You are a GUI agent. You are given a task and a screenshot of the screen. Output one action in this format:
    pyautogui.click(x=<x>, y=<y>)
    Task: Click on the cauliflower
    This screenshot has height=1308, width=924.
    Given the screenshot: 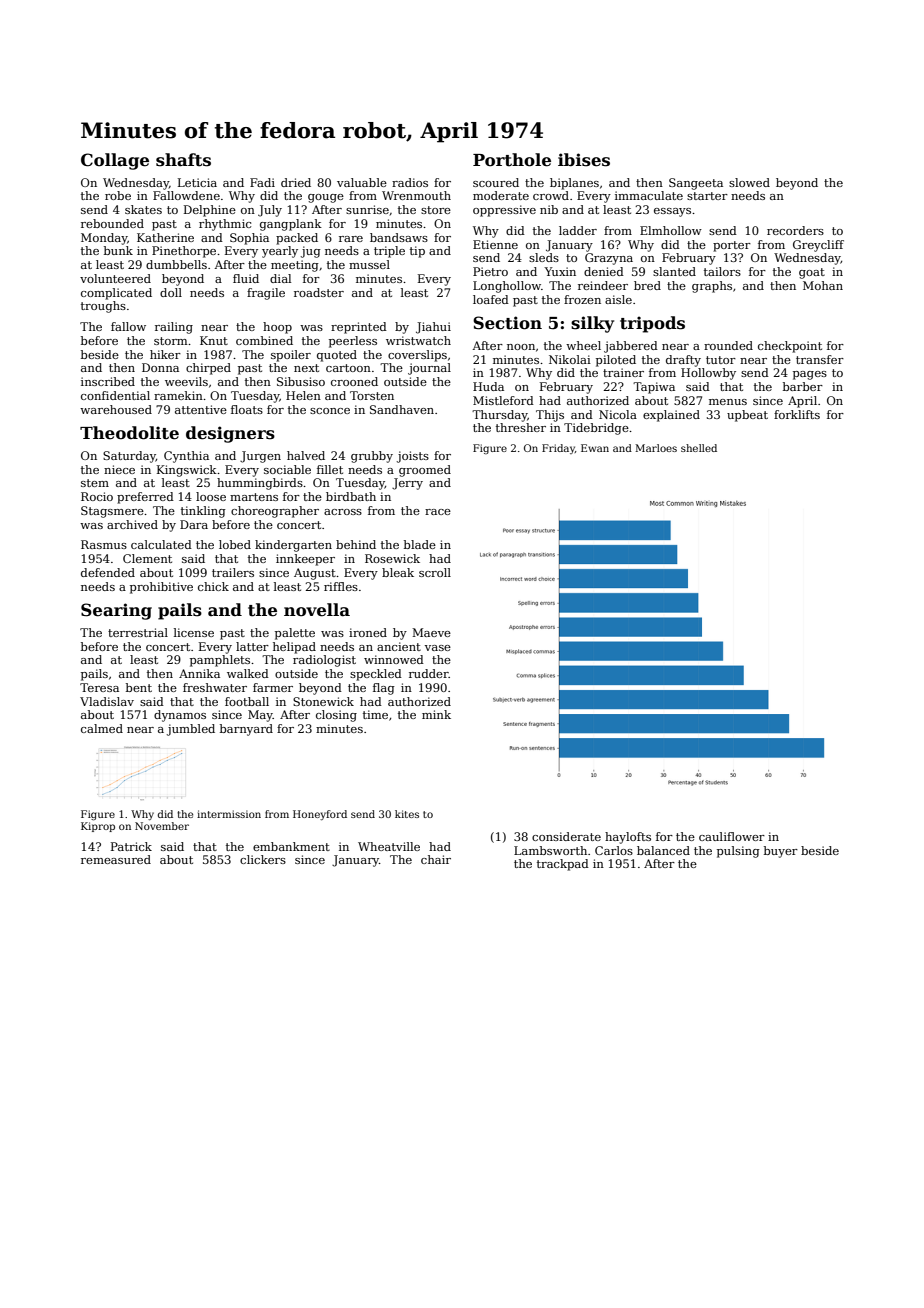 What is the action you would take?
    pyautogui.click(x=732, y=836)
